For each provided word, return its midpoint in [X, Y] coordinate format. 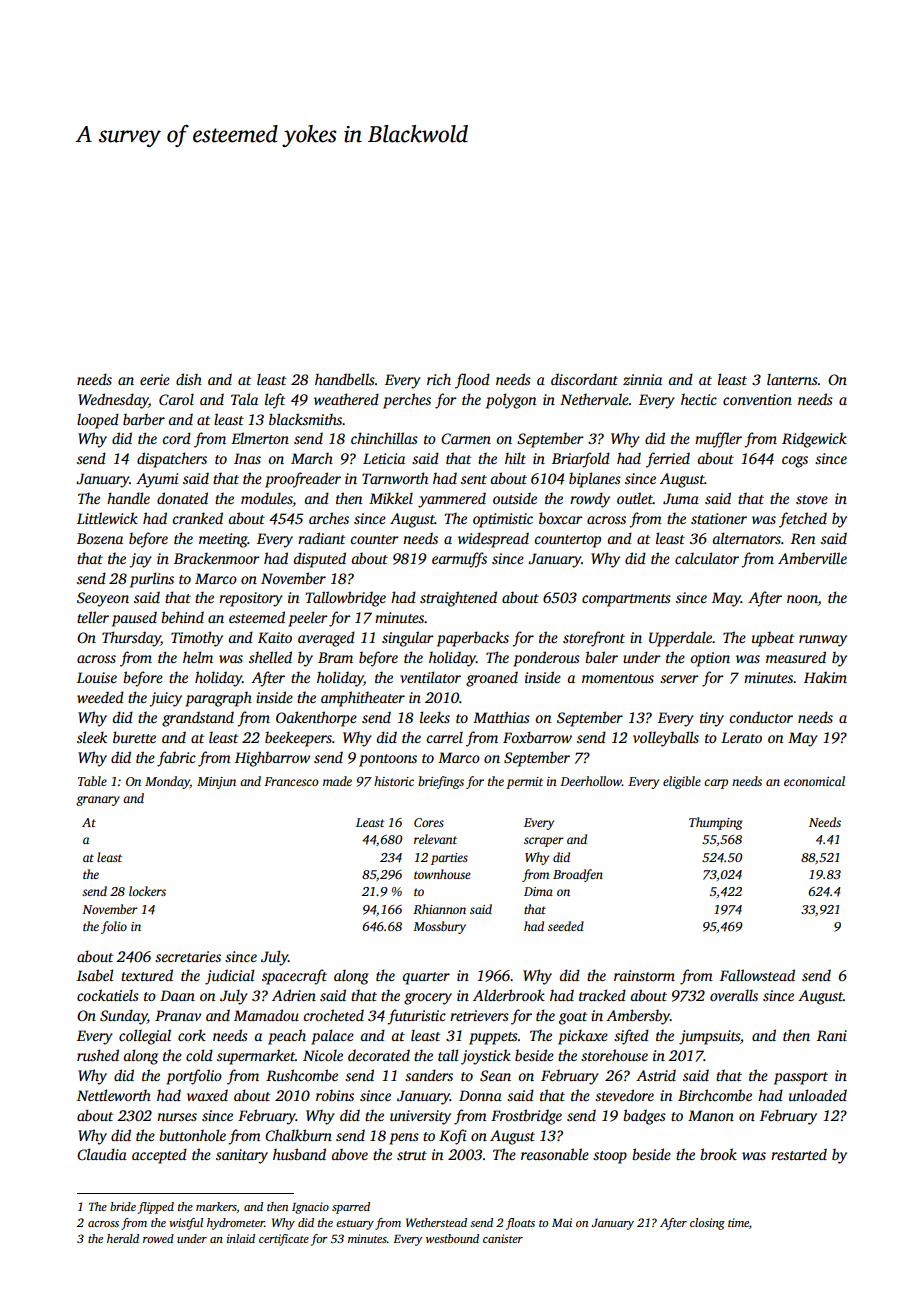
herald [123, 1238]
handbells [345, 379]
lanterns [792, 379]
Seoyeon [103, 599]
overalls [734, 995]
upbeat [773, 639]
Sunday [123, 1017]
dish [189, 379]
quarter [426, 978]
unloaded [818, 1095]
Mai [562, 1222]
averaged [326, 639]
